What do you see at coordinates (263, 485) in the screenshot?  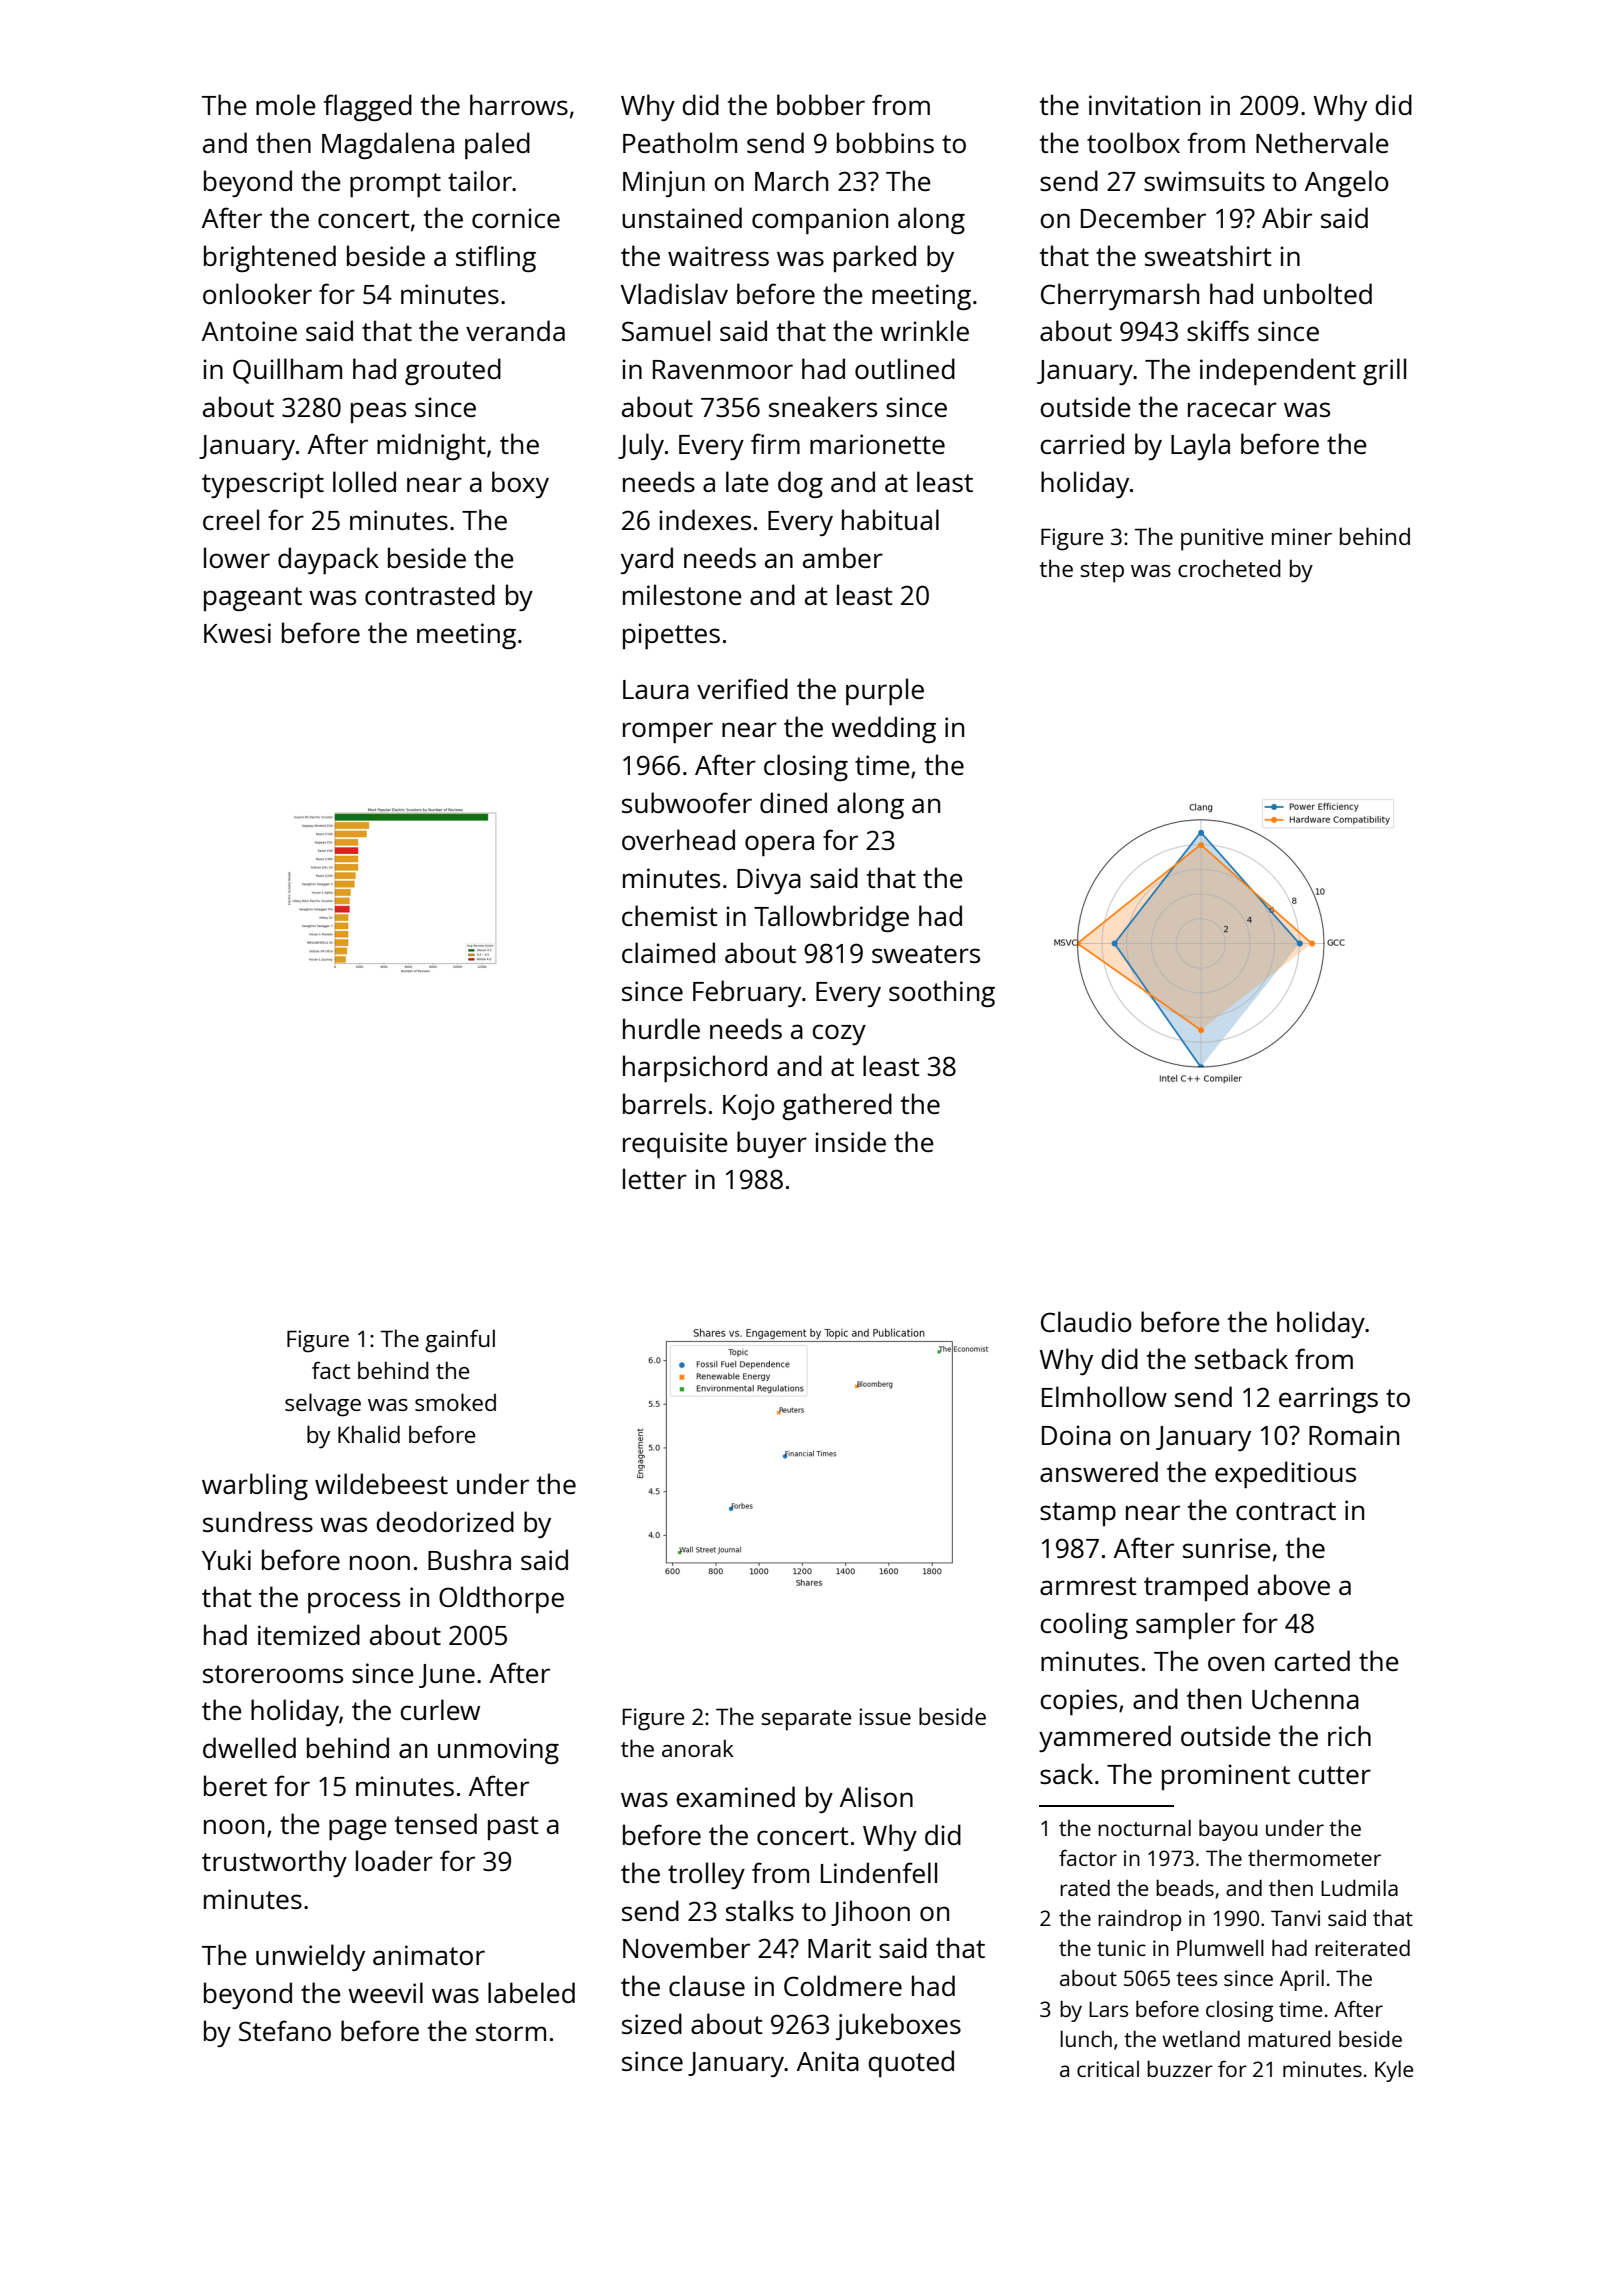 I see `typescript` at bounding box center [263, 485].
